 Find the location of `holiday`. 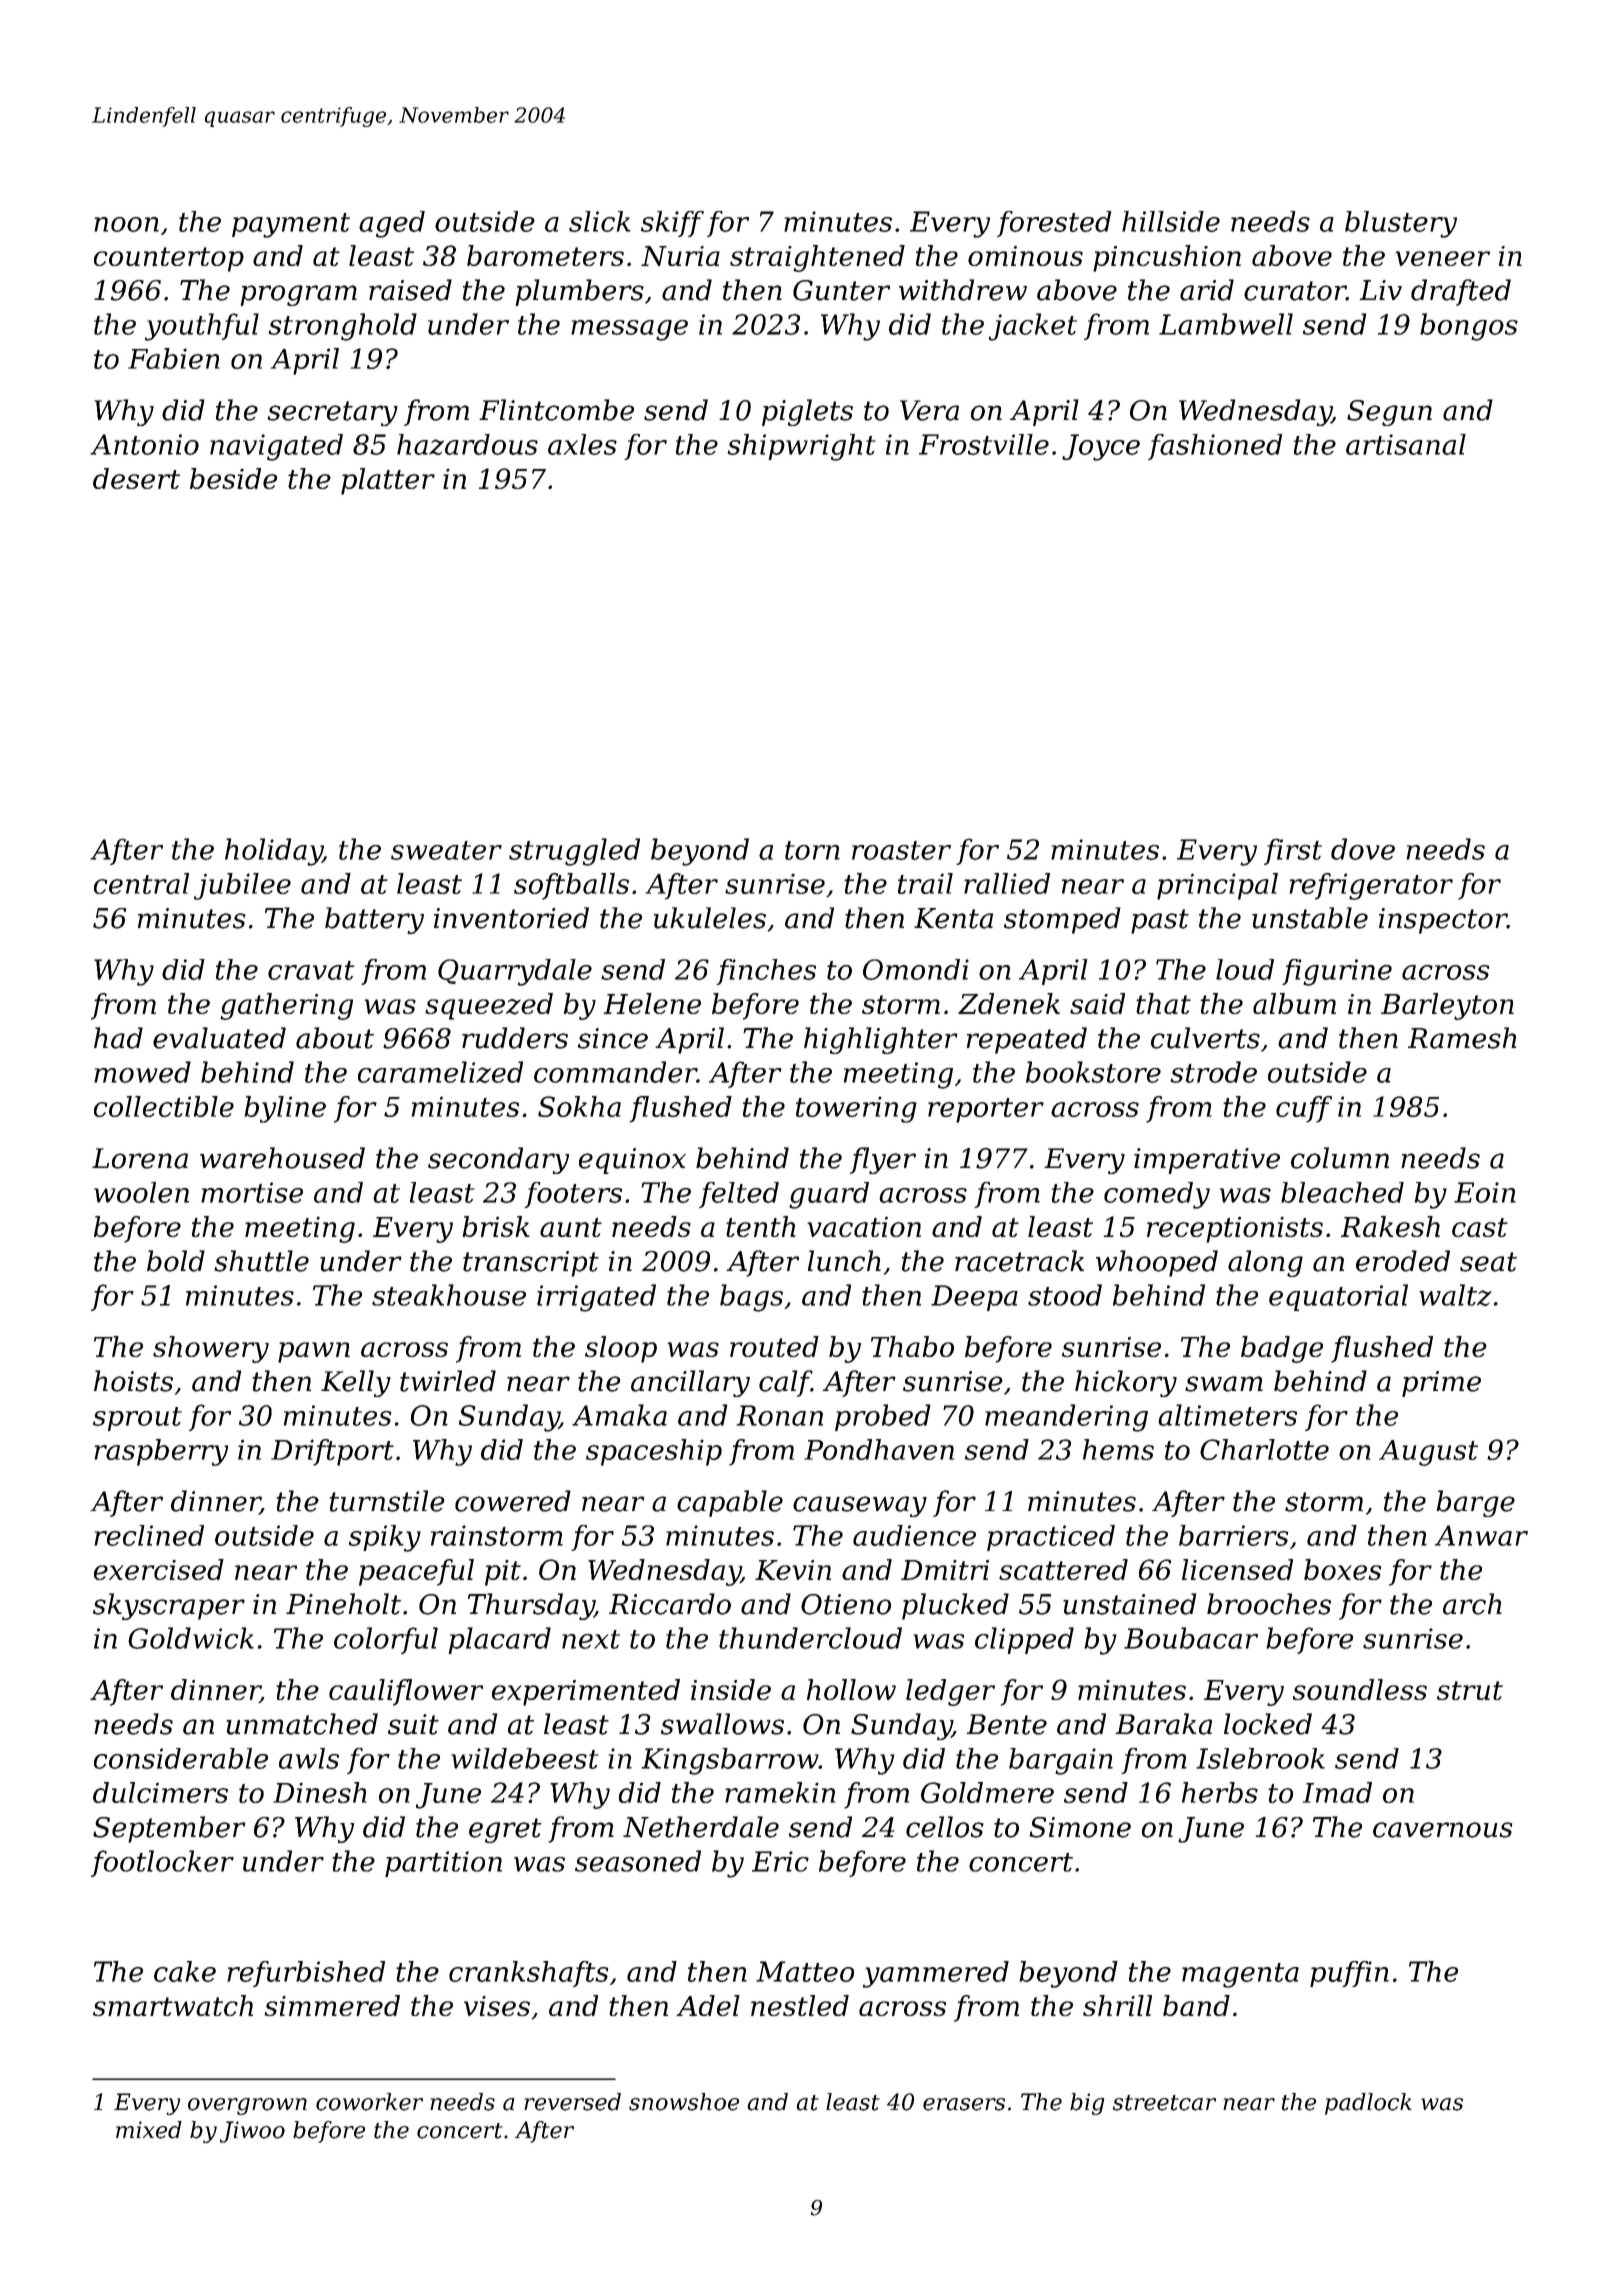

holiday is located at coordinates (274, 852).
